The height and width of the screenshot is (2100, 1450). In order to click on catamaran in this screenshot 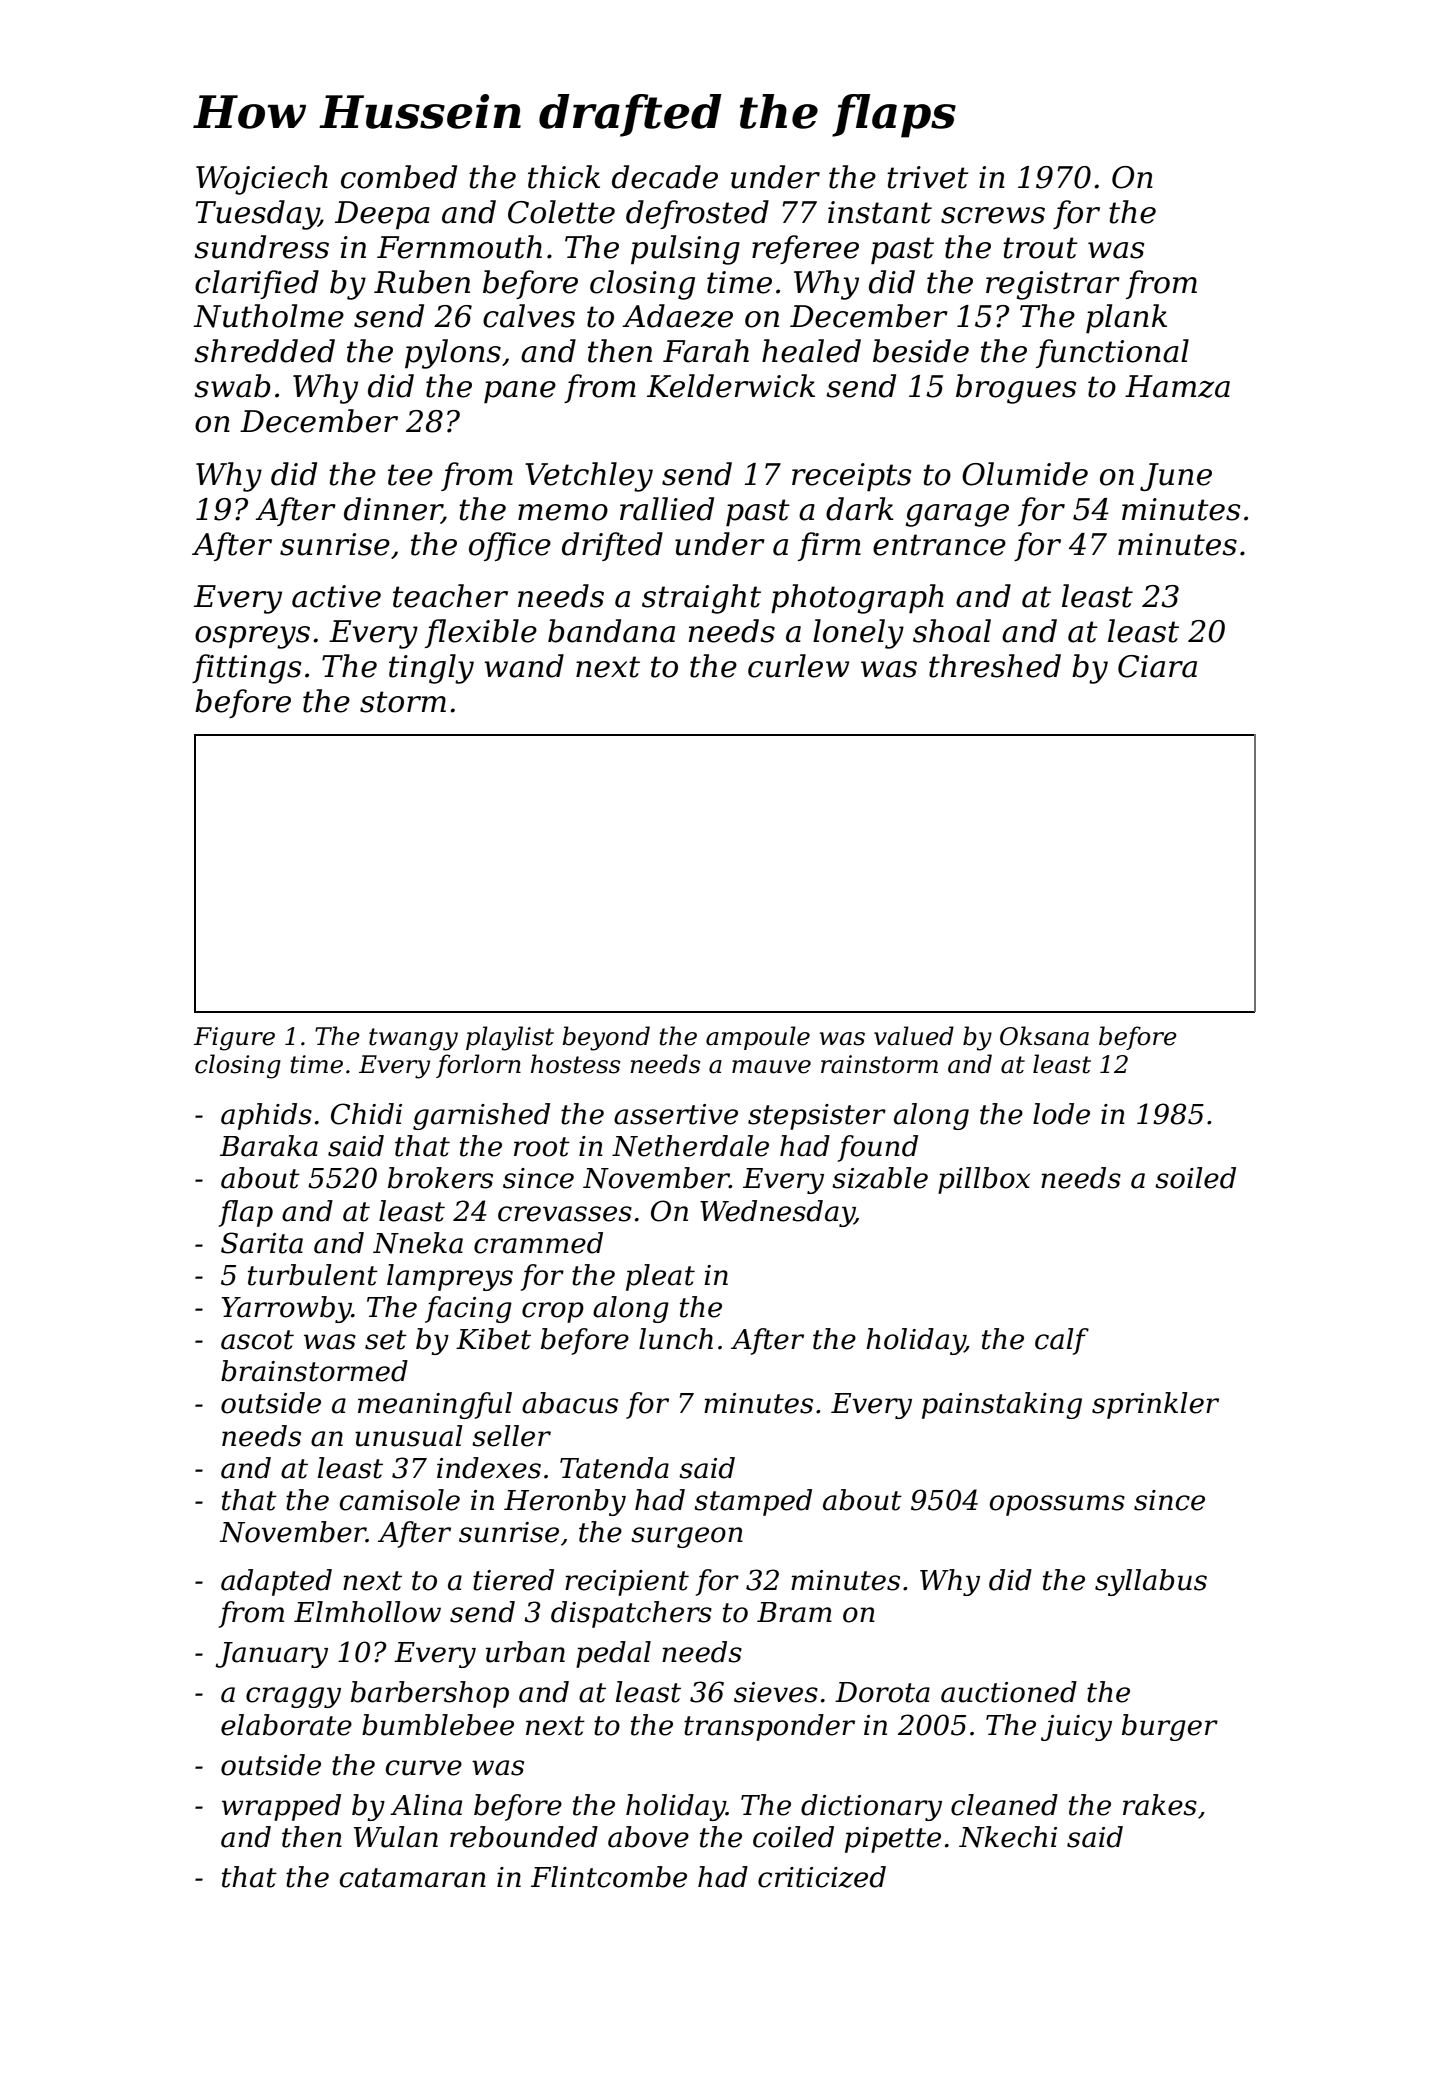, I will do `click(413, 1878)`.
